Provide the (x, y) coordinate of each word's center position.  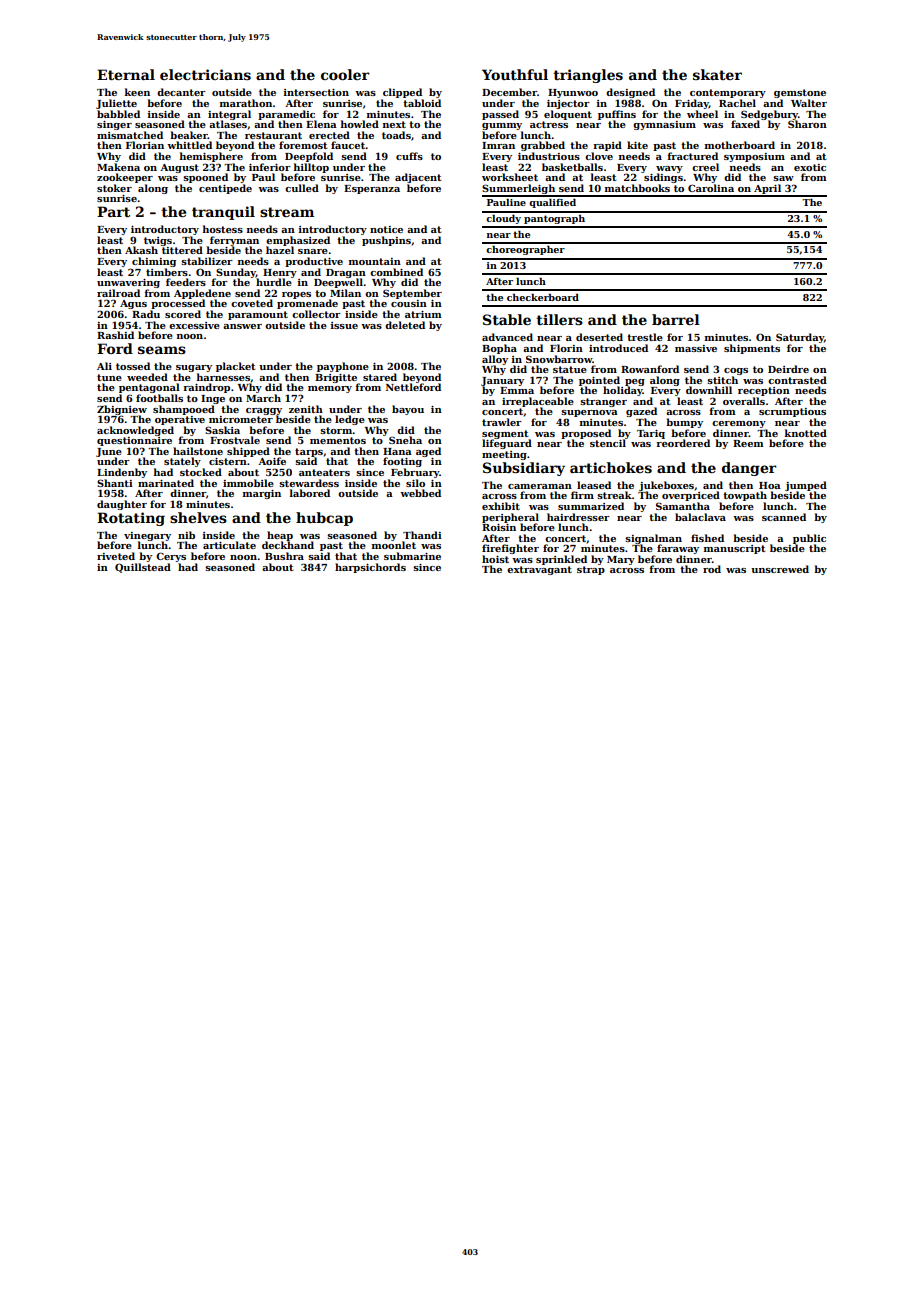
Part (113, 211)
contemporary (728, 93)
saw (783, 178)
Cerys (171, 557)
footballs (159, 398)
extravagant (539, 570)
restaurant (273, 135)
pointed (599, 381)
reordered (683, 443)
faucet (348, 145)
